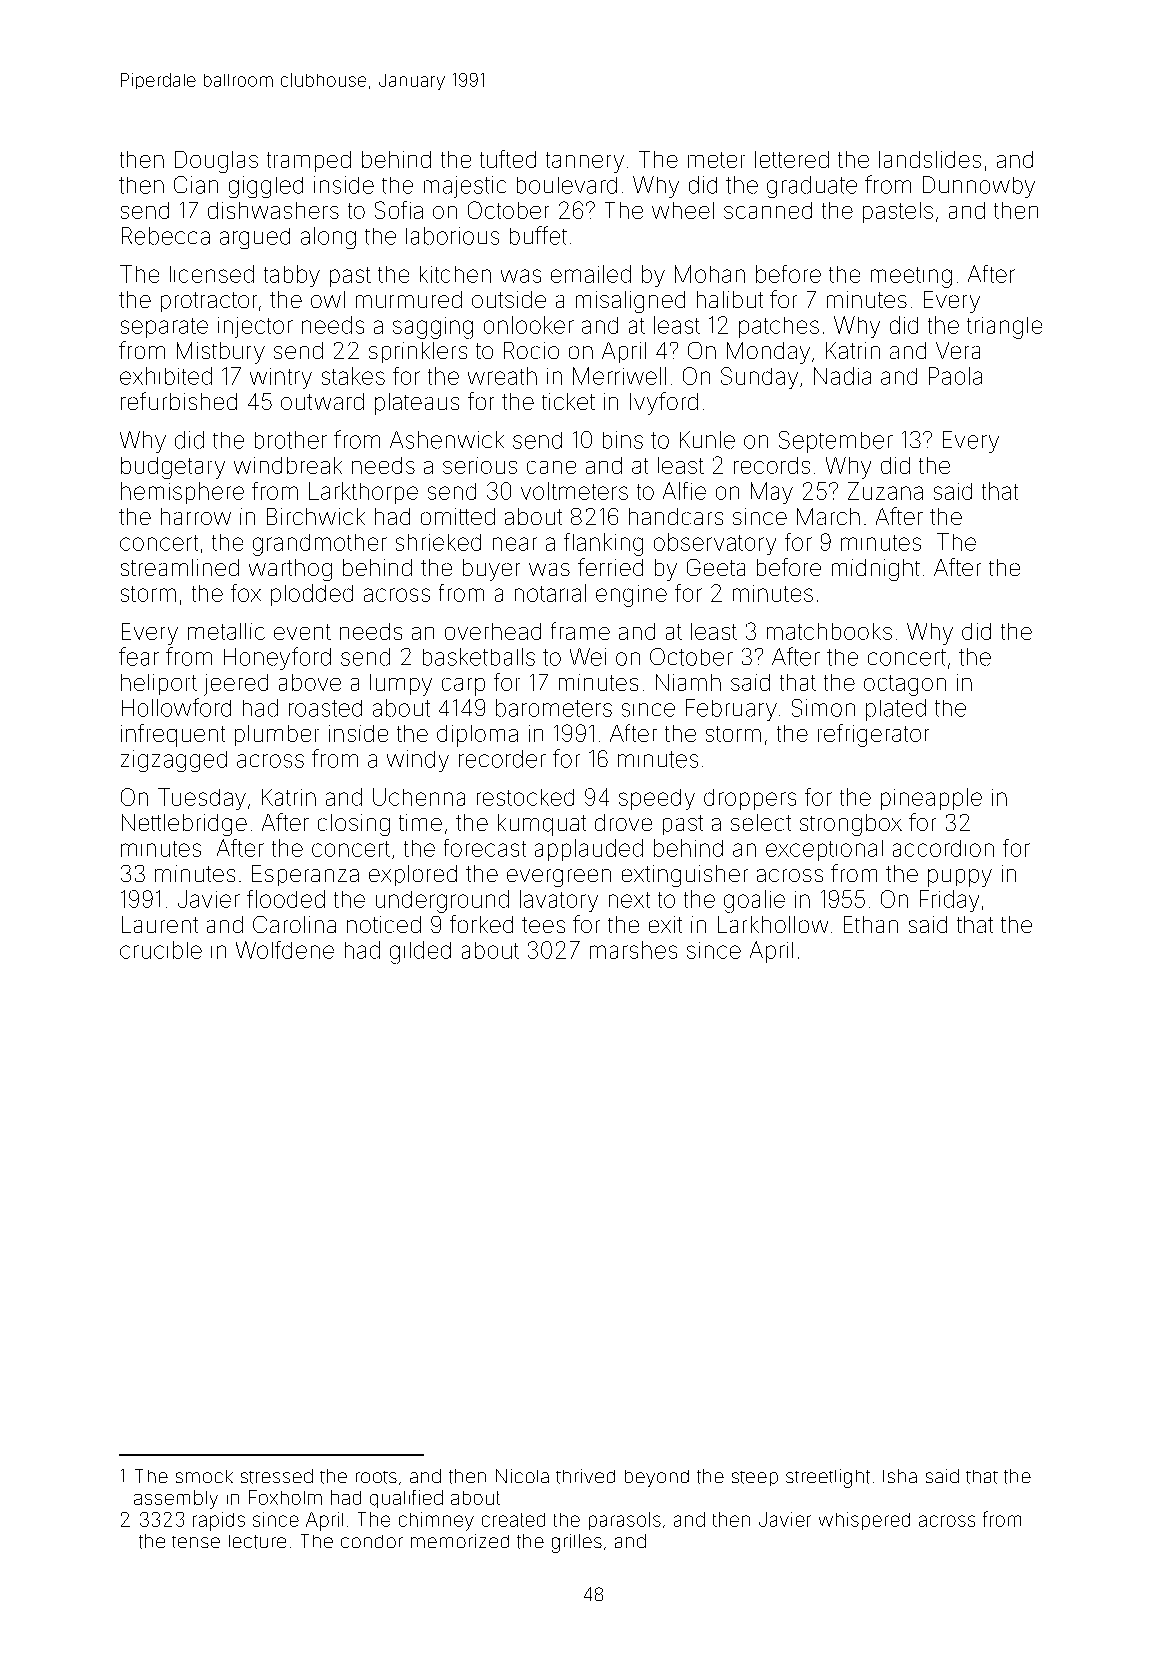 This image has width=1165, height=1654. What do you see at coordinates (900, 1476) in the image?
I see `Isha` at bounding box center [900, 1476].
